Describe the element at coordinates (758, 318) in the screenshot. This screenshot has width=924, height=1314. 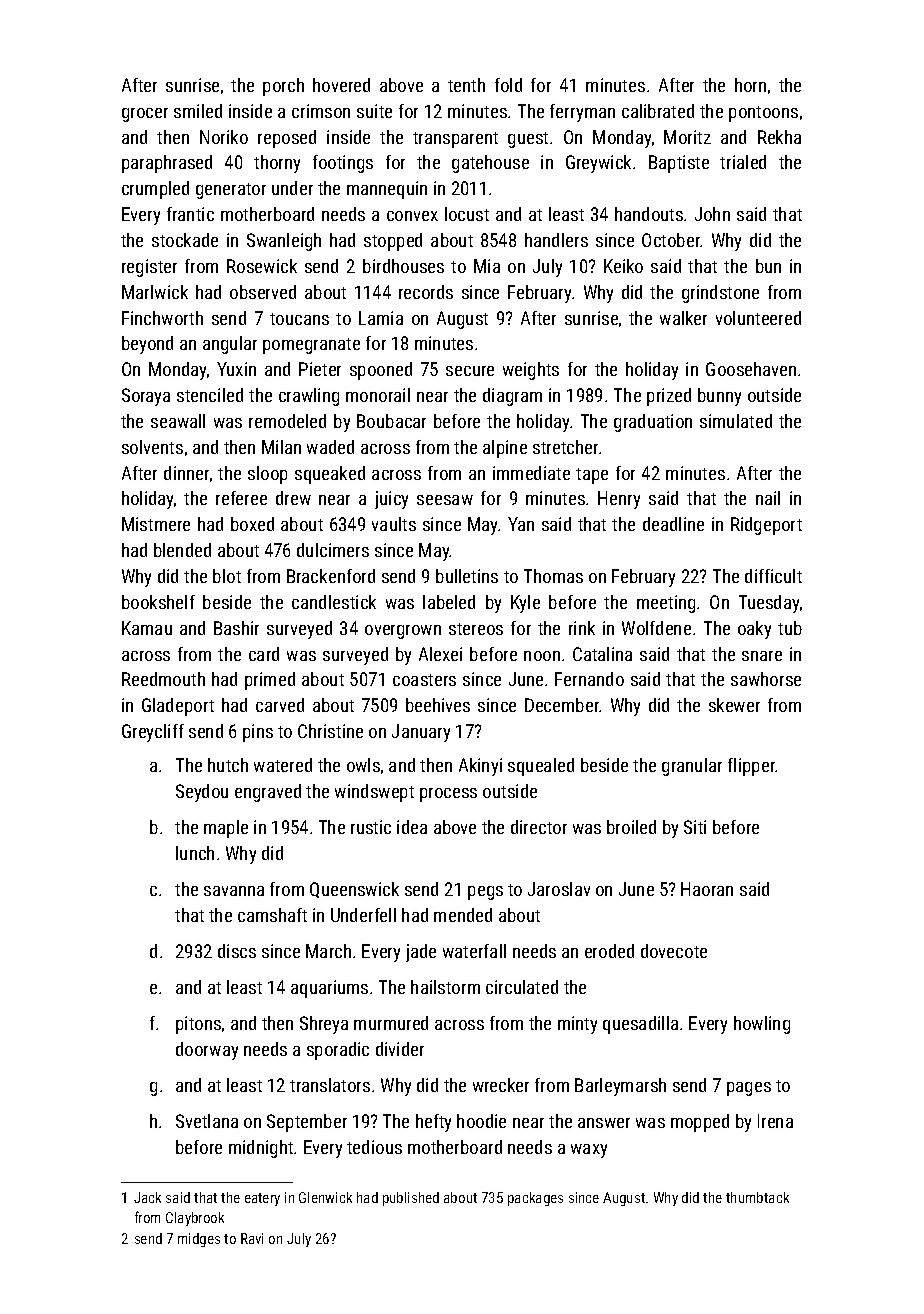
I see `volunteered` at that location.
